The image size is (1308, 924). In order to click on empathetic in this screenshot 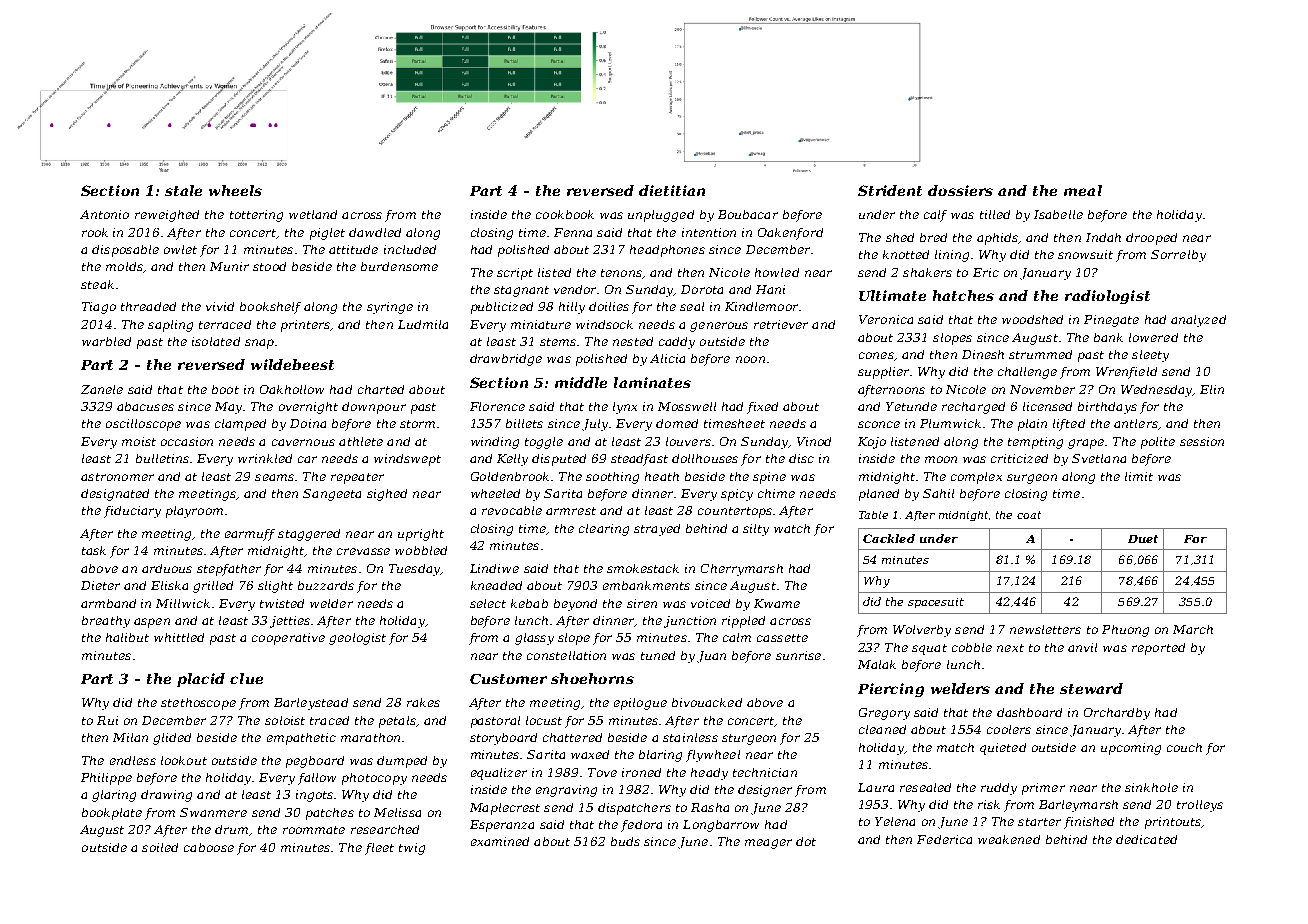, I will do `click(301, 739)`.
